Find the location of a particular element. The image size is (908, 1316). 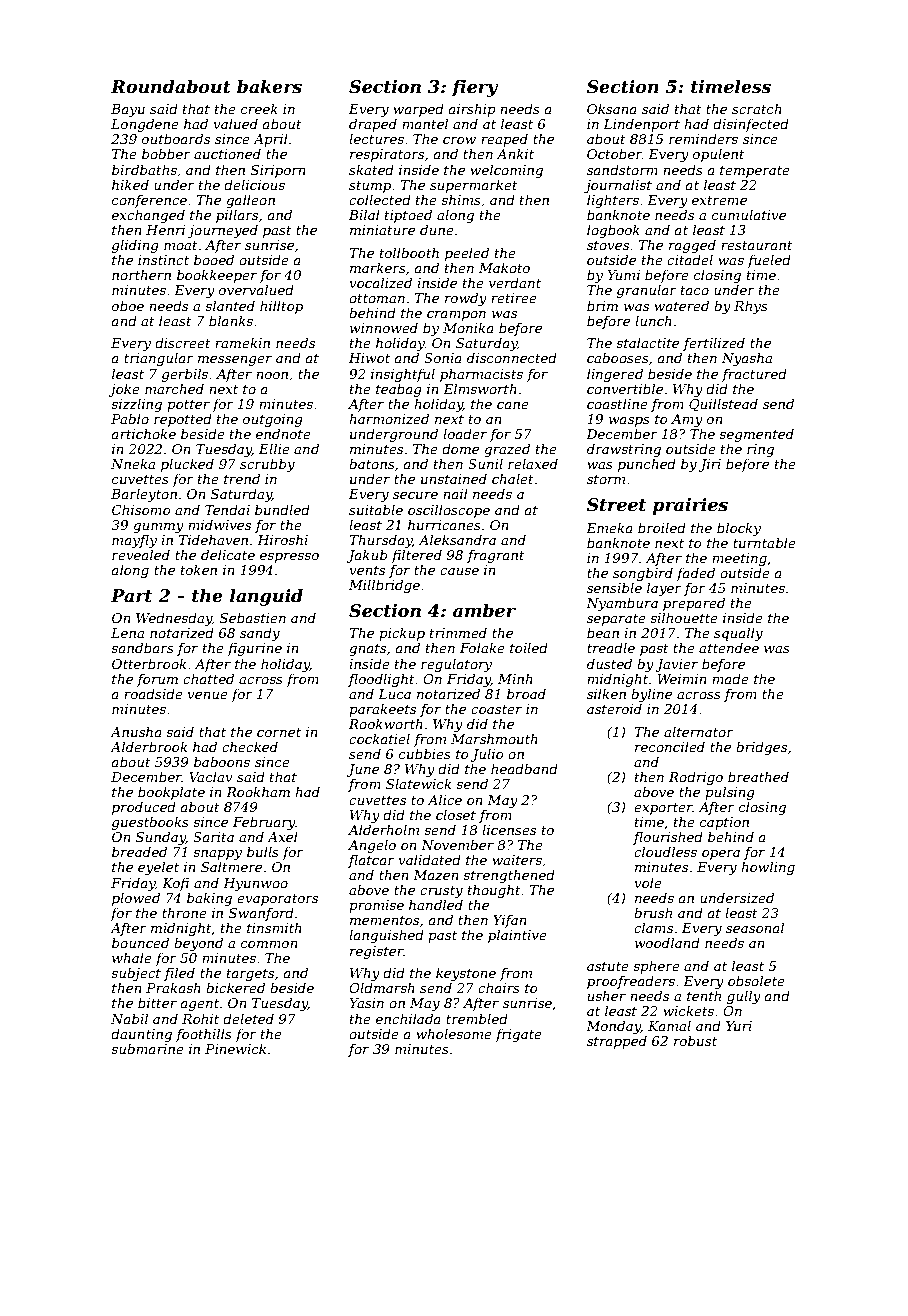

Pinewick is located at coordinates (235, 1048).
